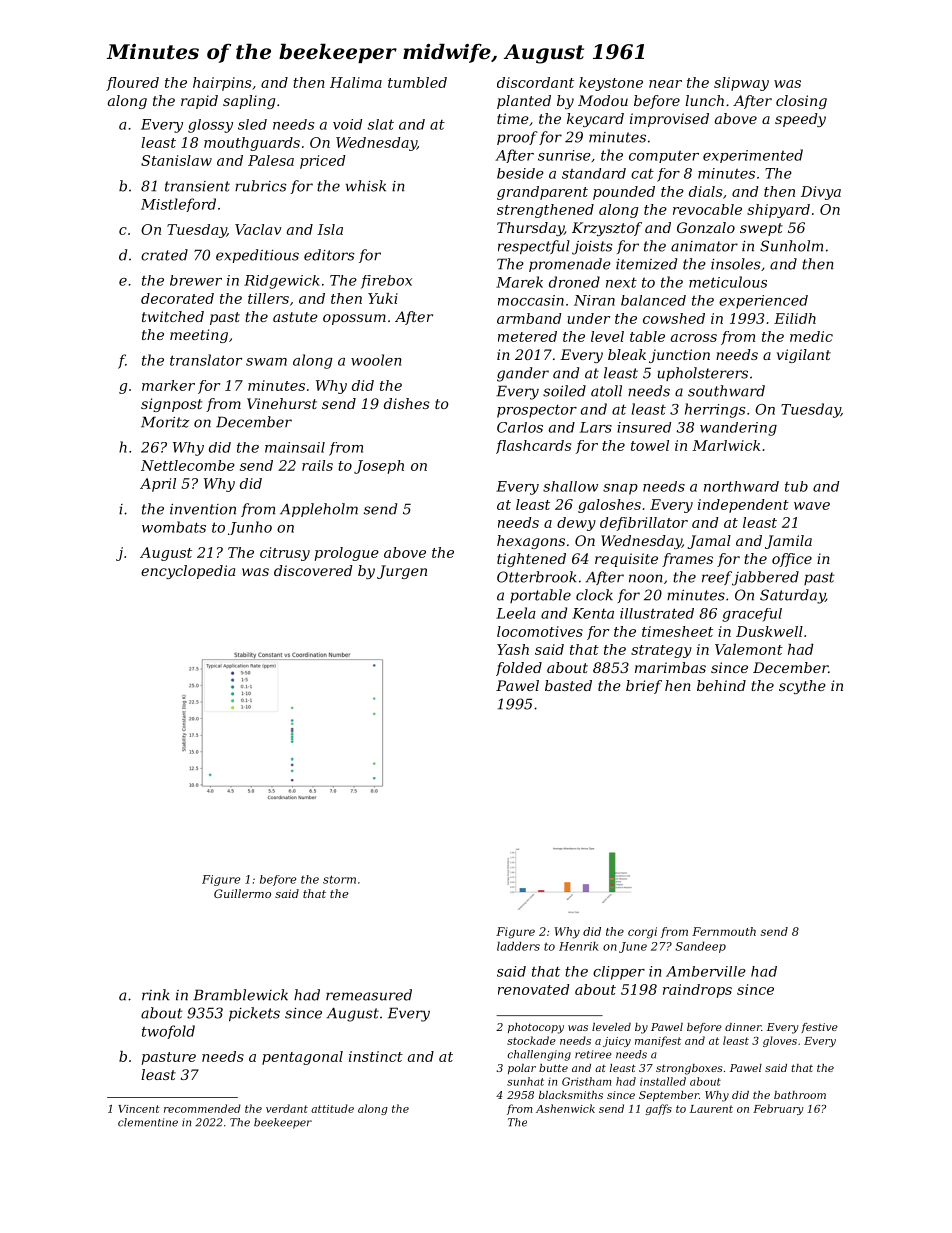 The width and height of the screenshot is (952, 1233). Describe the element at coordinates (518, 946) in the screenshot. I see `ladders` at that location.
